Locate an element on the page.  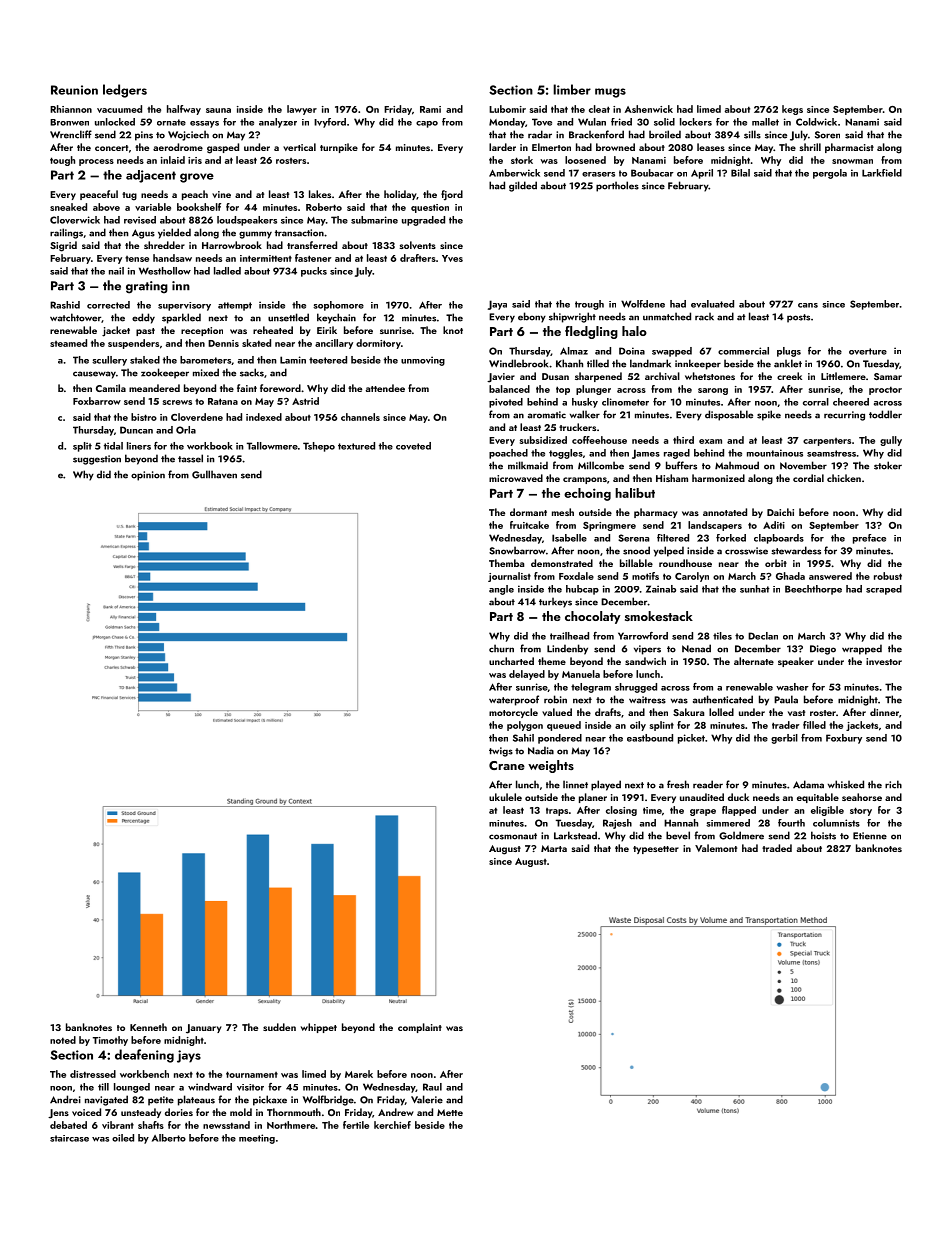
lakes is located at coordinates (320, 194).
